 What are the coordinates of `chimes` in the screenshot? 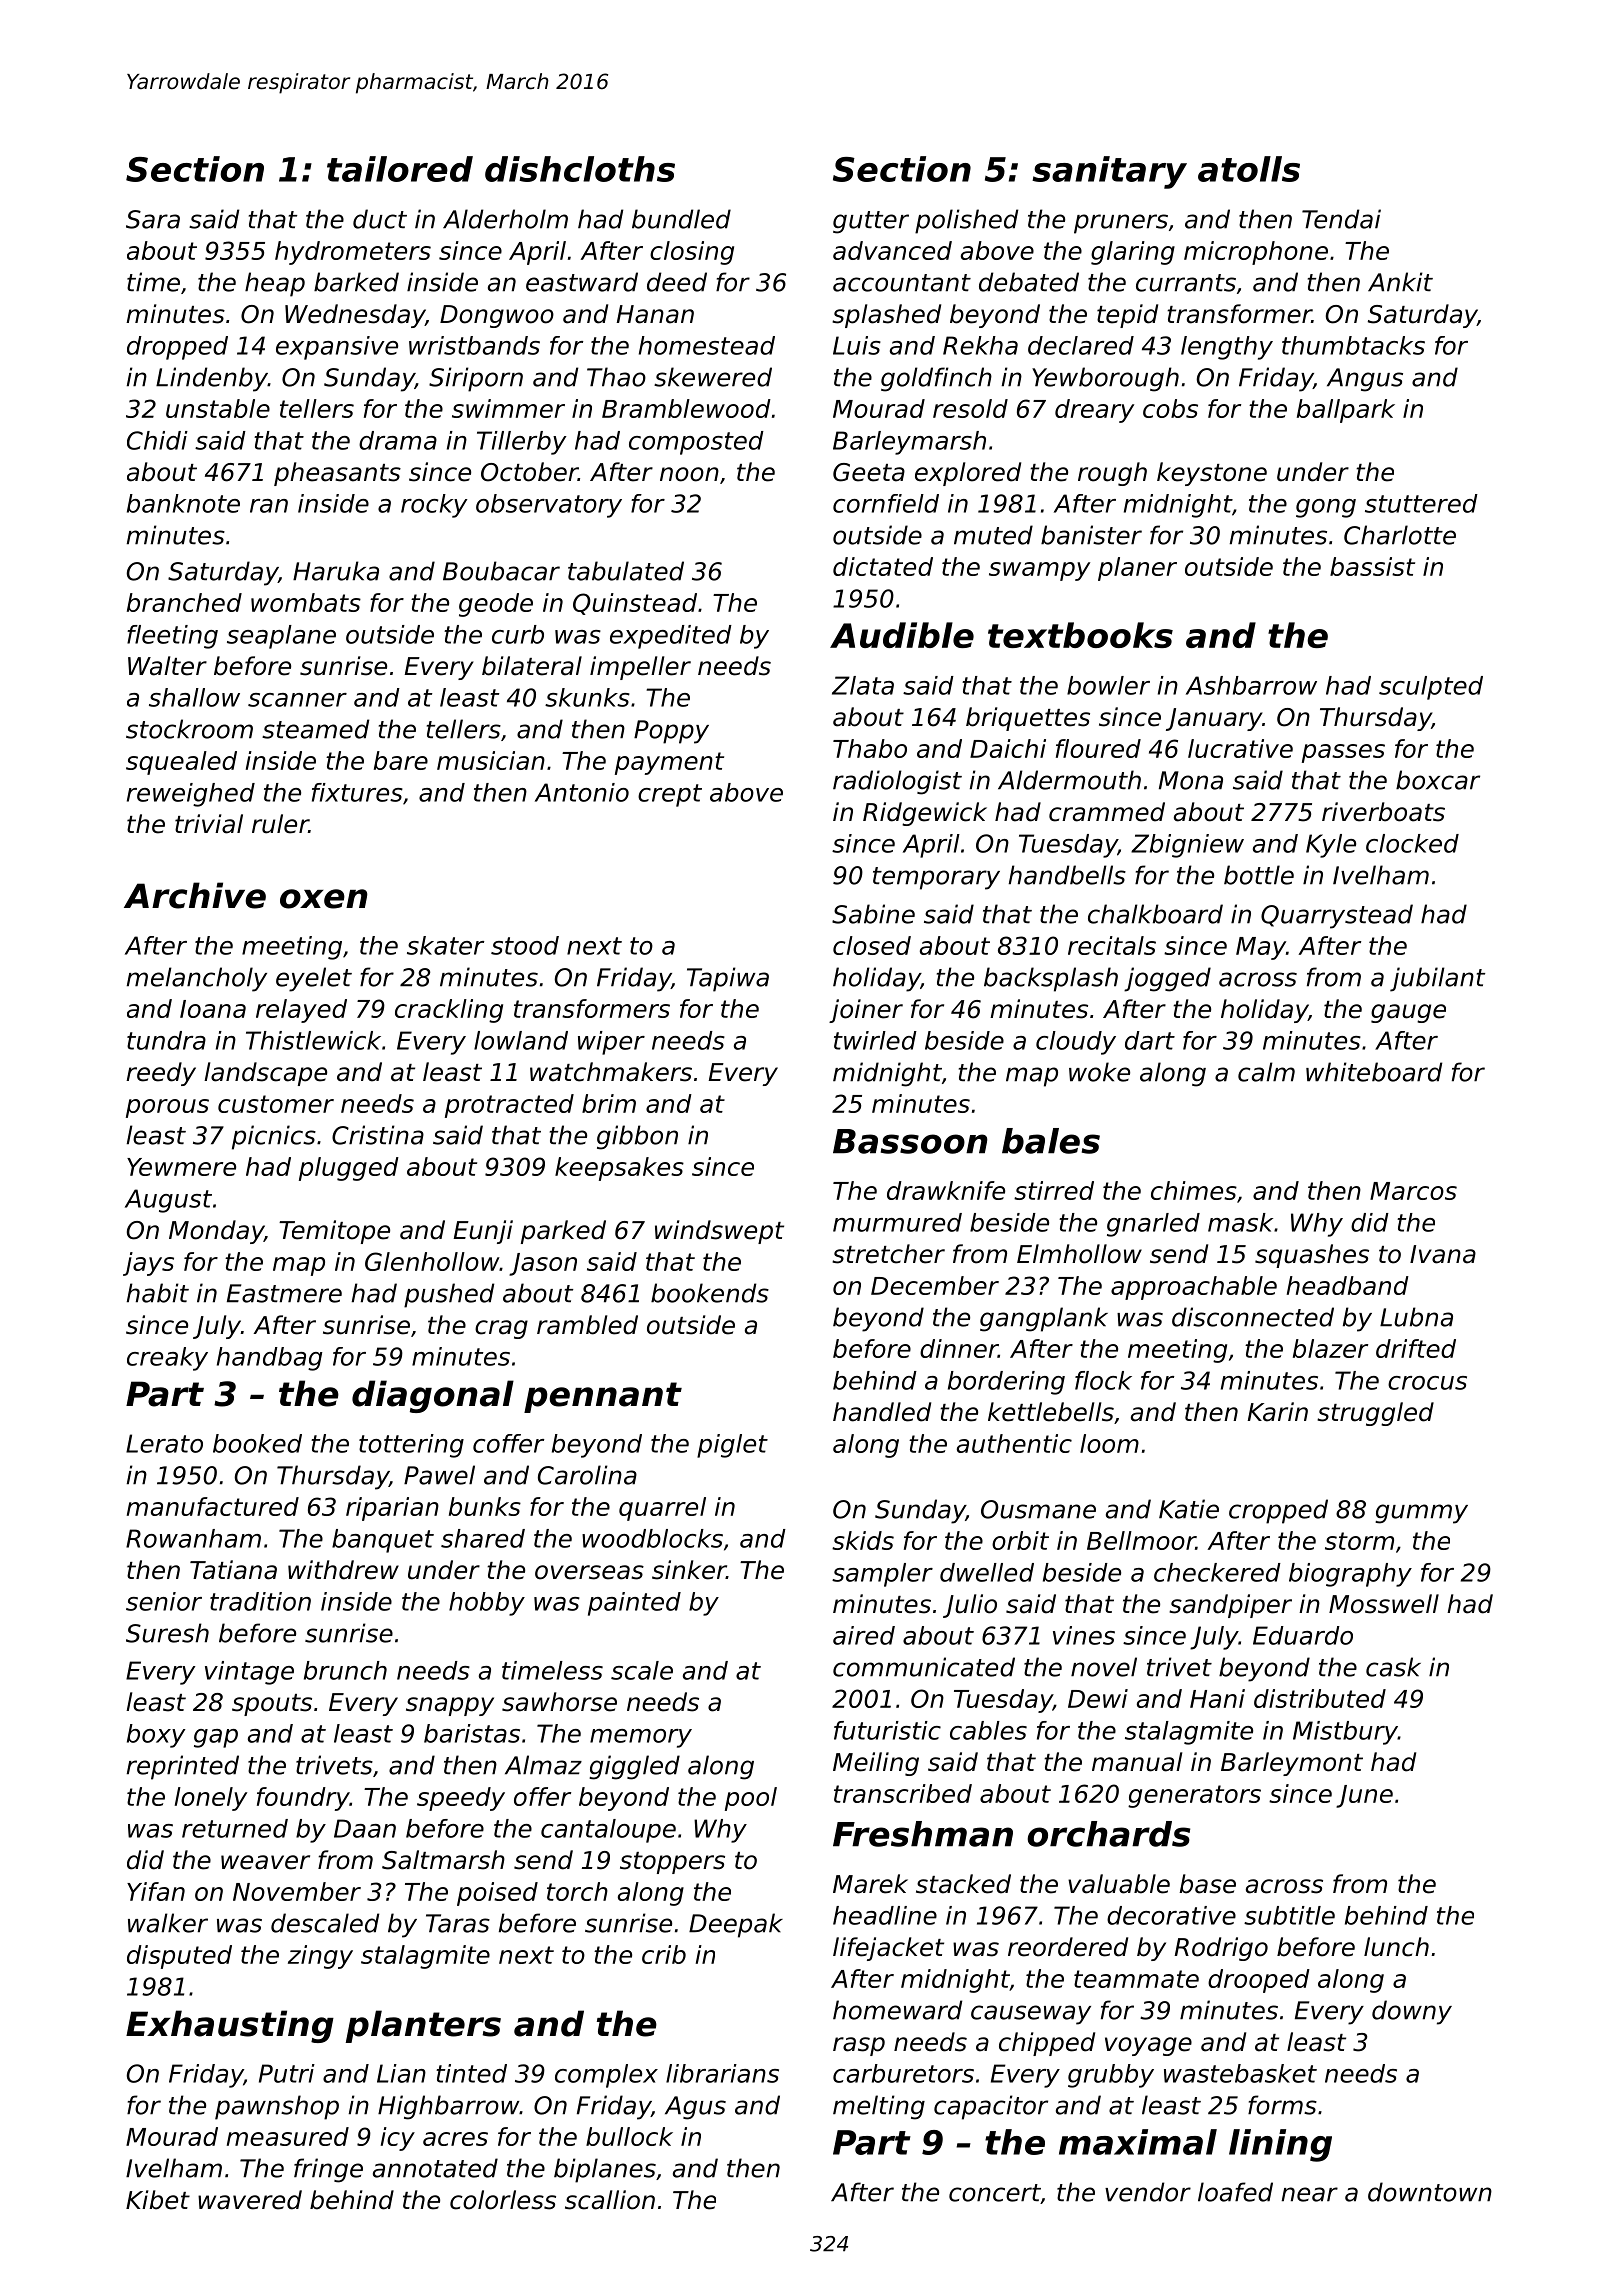 It's located at (1194, 1190).
